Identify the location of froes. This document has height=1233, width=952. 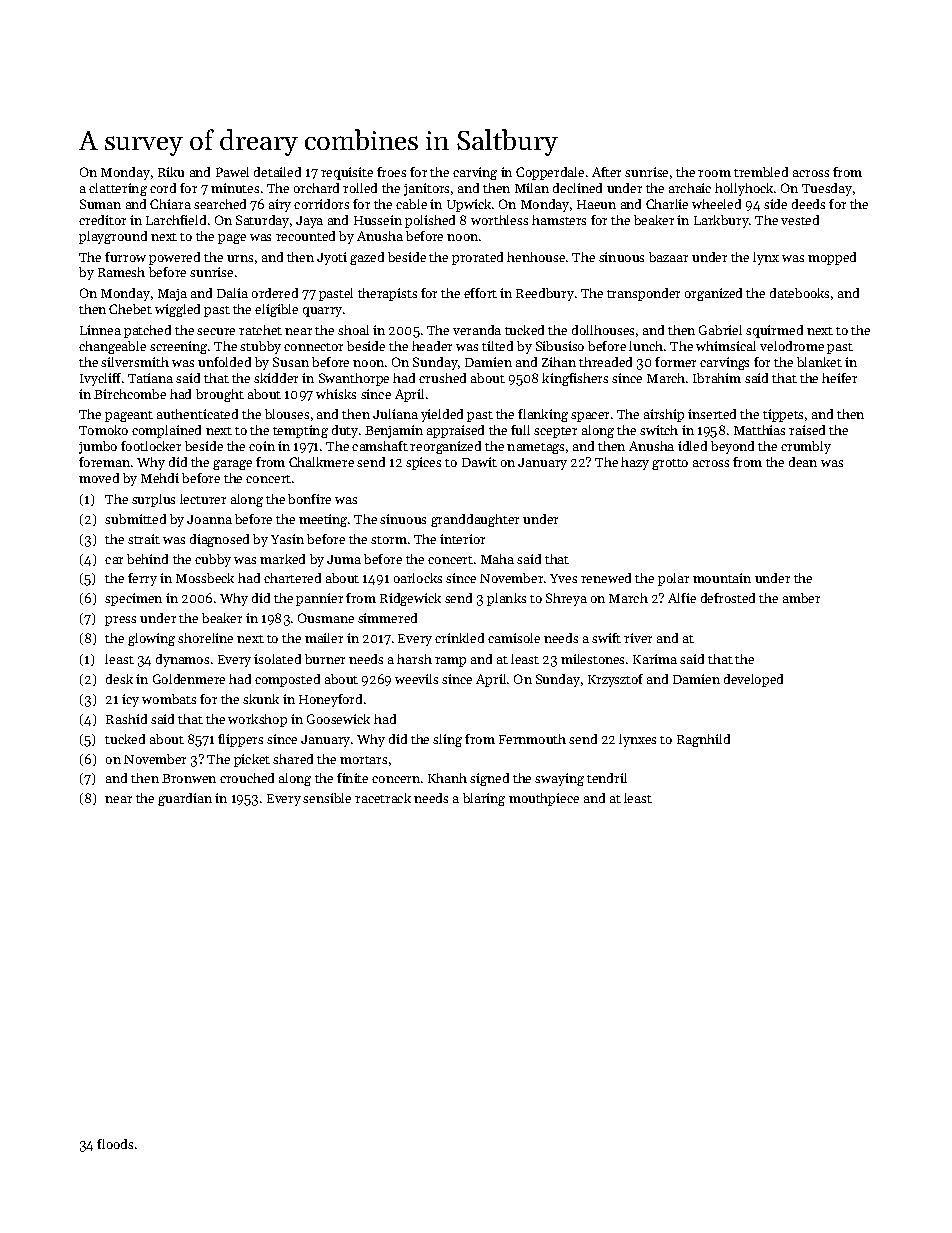
(391, 172).
